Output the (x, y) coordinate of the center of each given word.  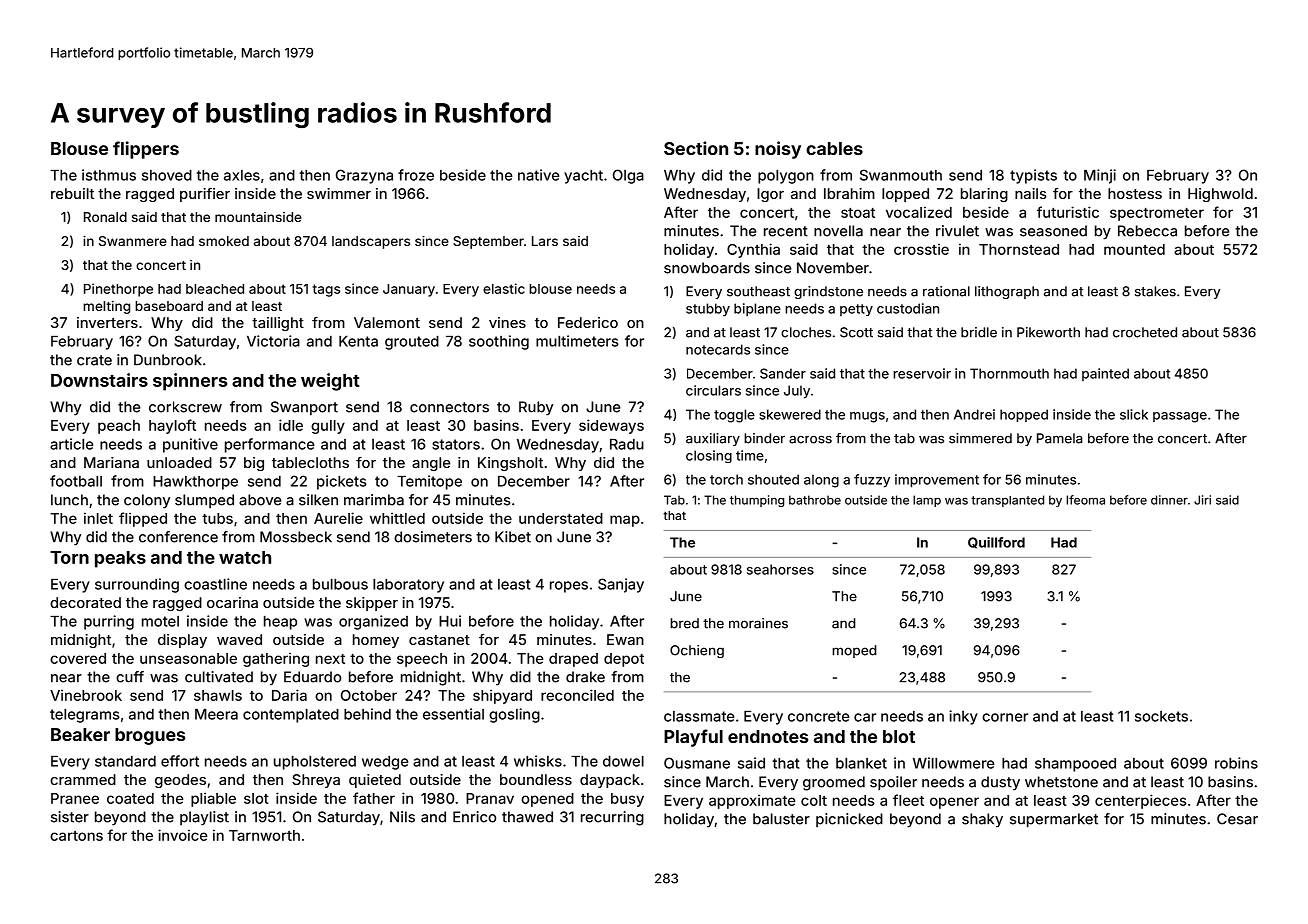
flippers (146, 150)
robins (1236, 763)
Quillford (996, 543)
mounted (1134, 249)
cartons (76, 836)
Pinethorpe (118, 290)
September (488, 242)
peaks (120, 559)
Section (696, 148)
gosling (514, 715)
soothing (499, 342)
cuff (130, 677)
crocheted (1145, 332)
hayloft (172, 426)
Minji (1100, 176)
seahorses (780, 569)
